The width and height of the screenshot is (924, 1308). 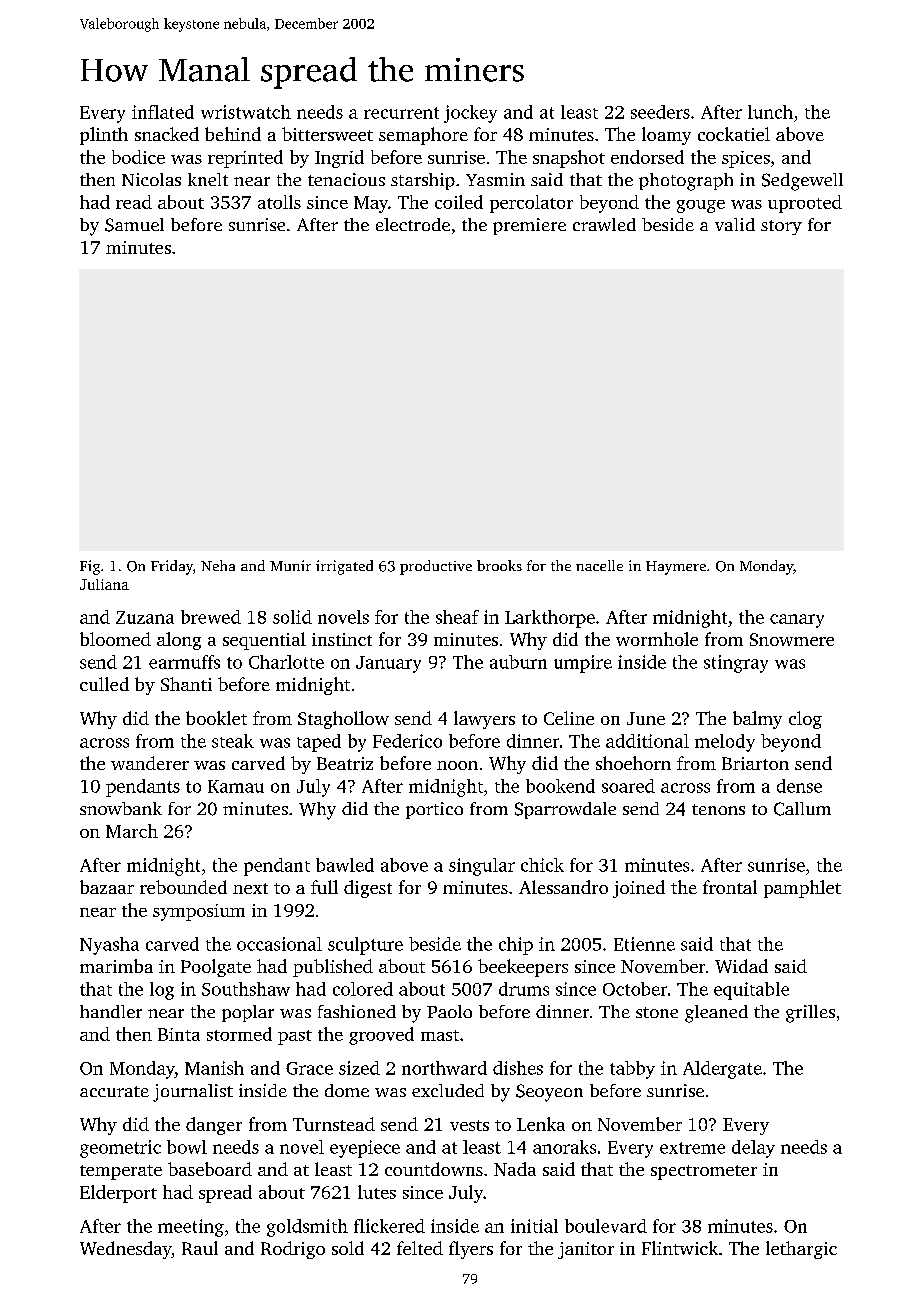 I want to click on recurrent, so click(x=401, y=113).
